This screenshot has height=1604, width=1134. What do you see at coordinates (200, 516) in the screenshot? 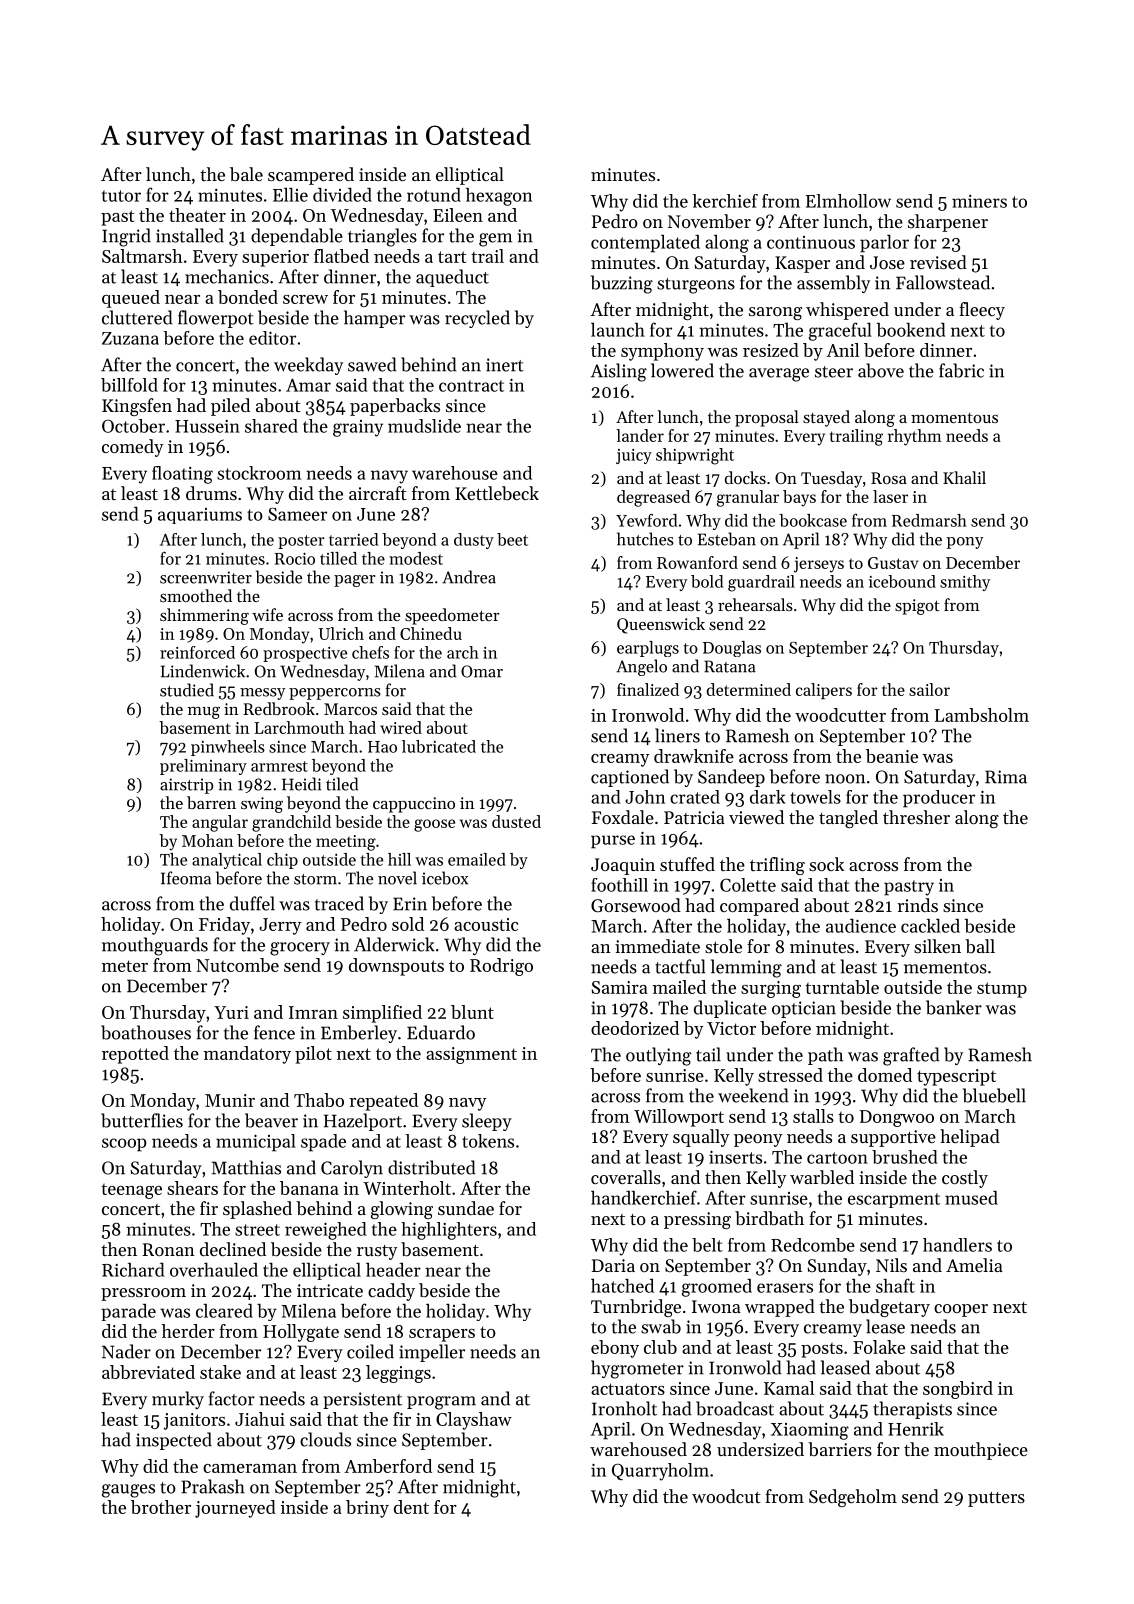
I see `aquariums` at bounding box center [200, 516].
